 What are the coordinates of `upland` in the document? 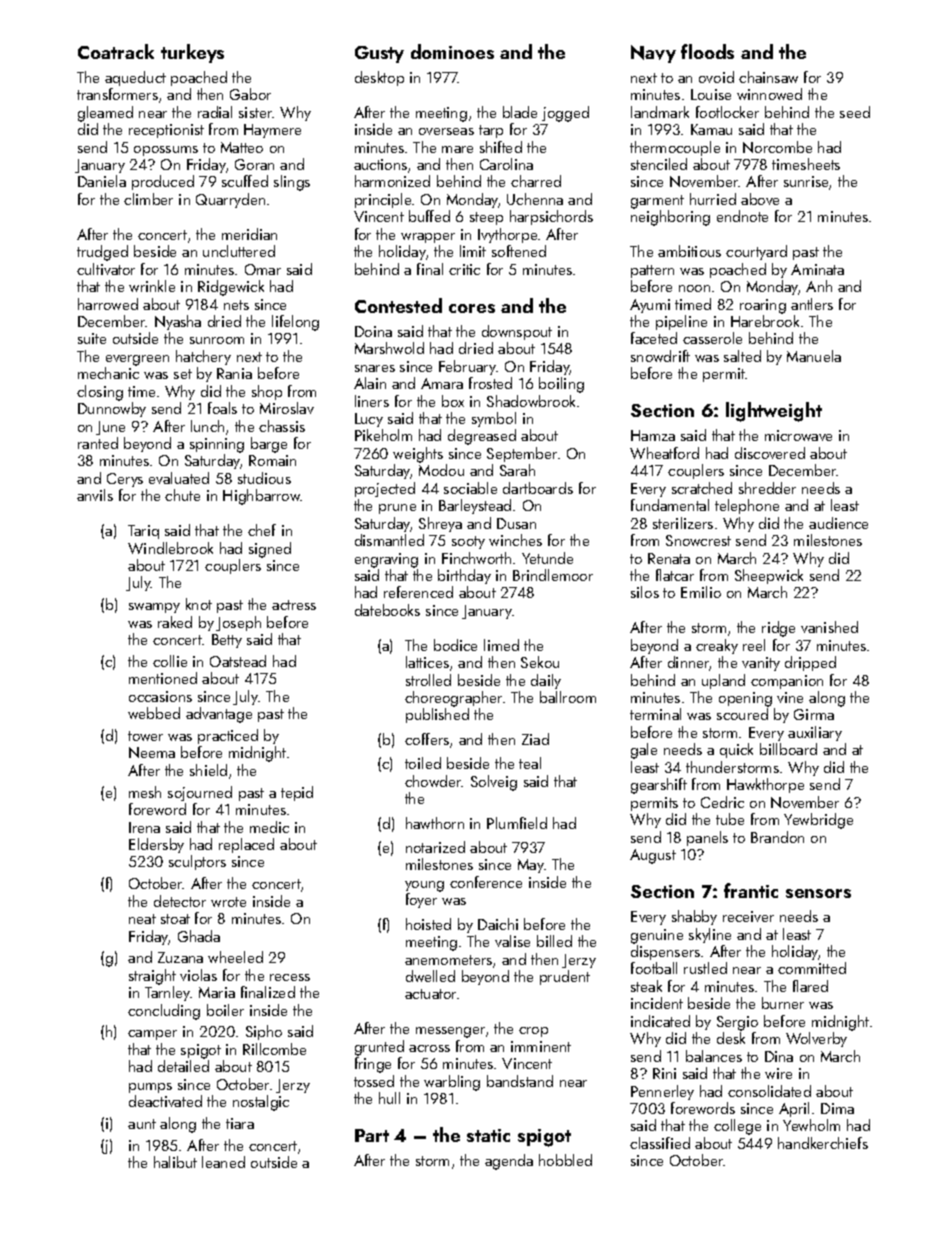 It's located at (723, 681).
